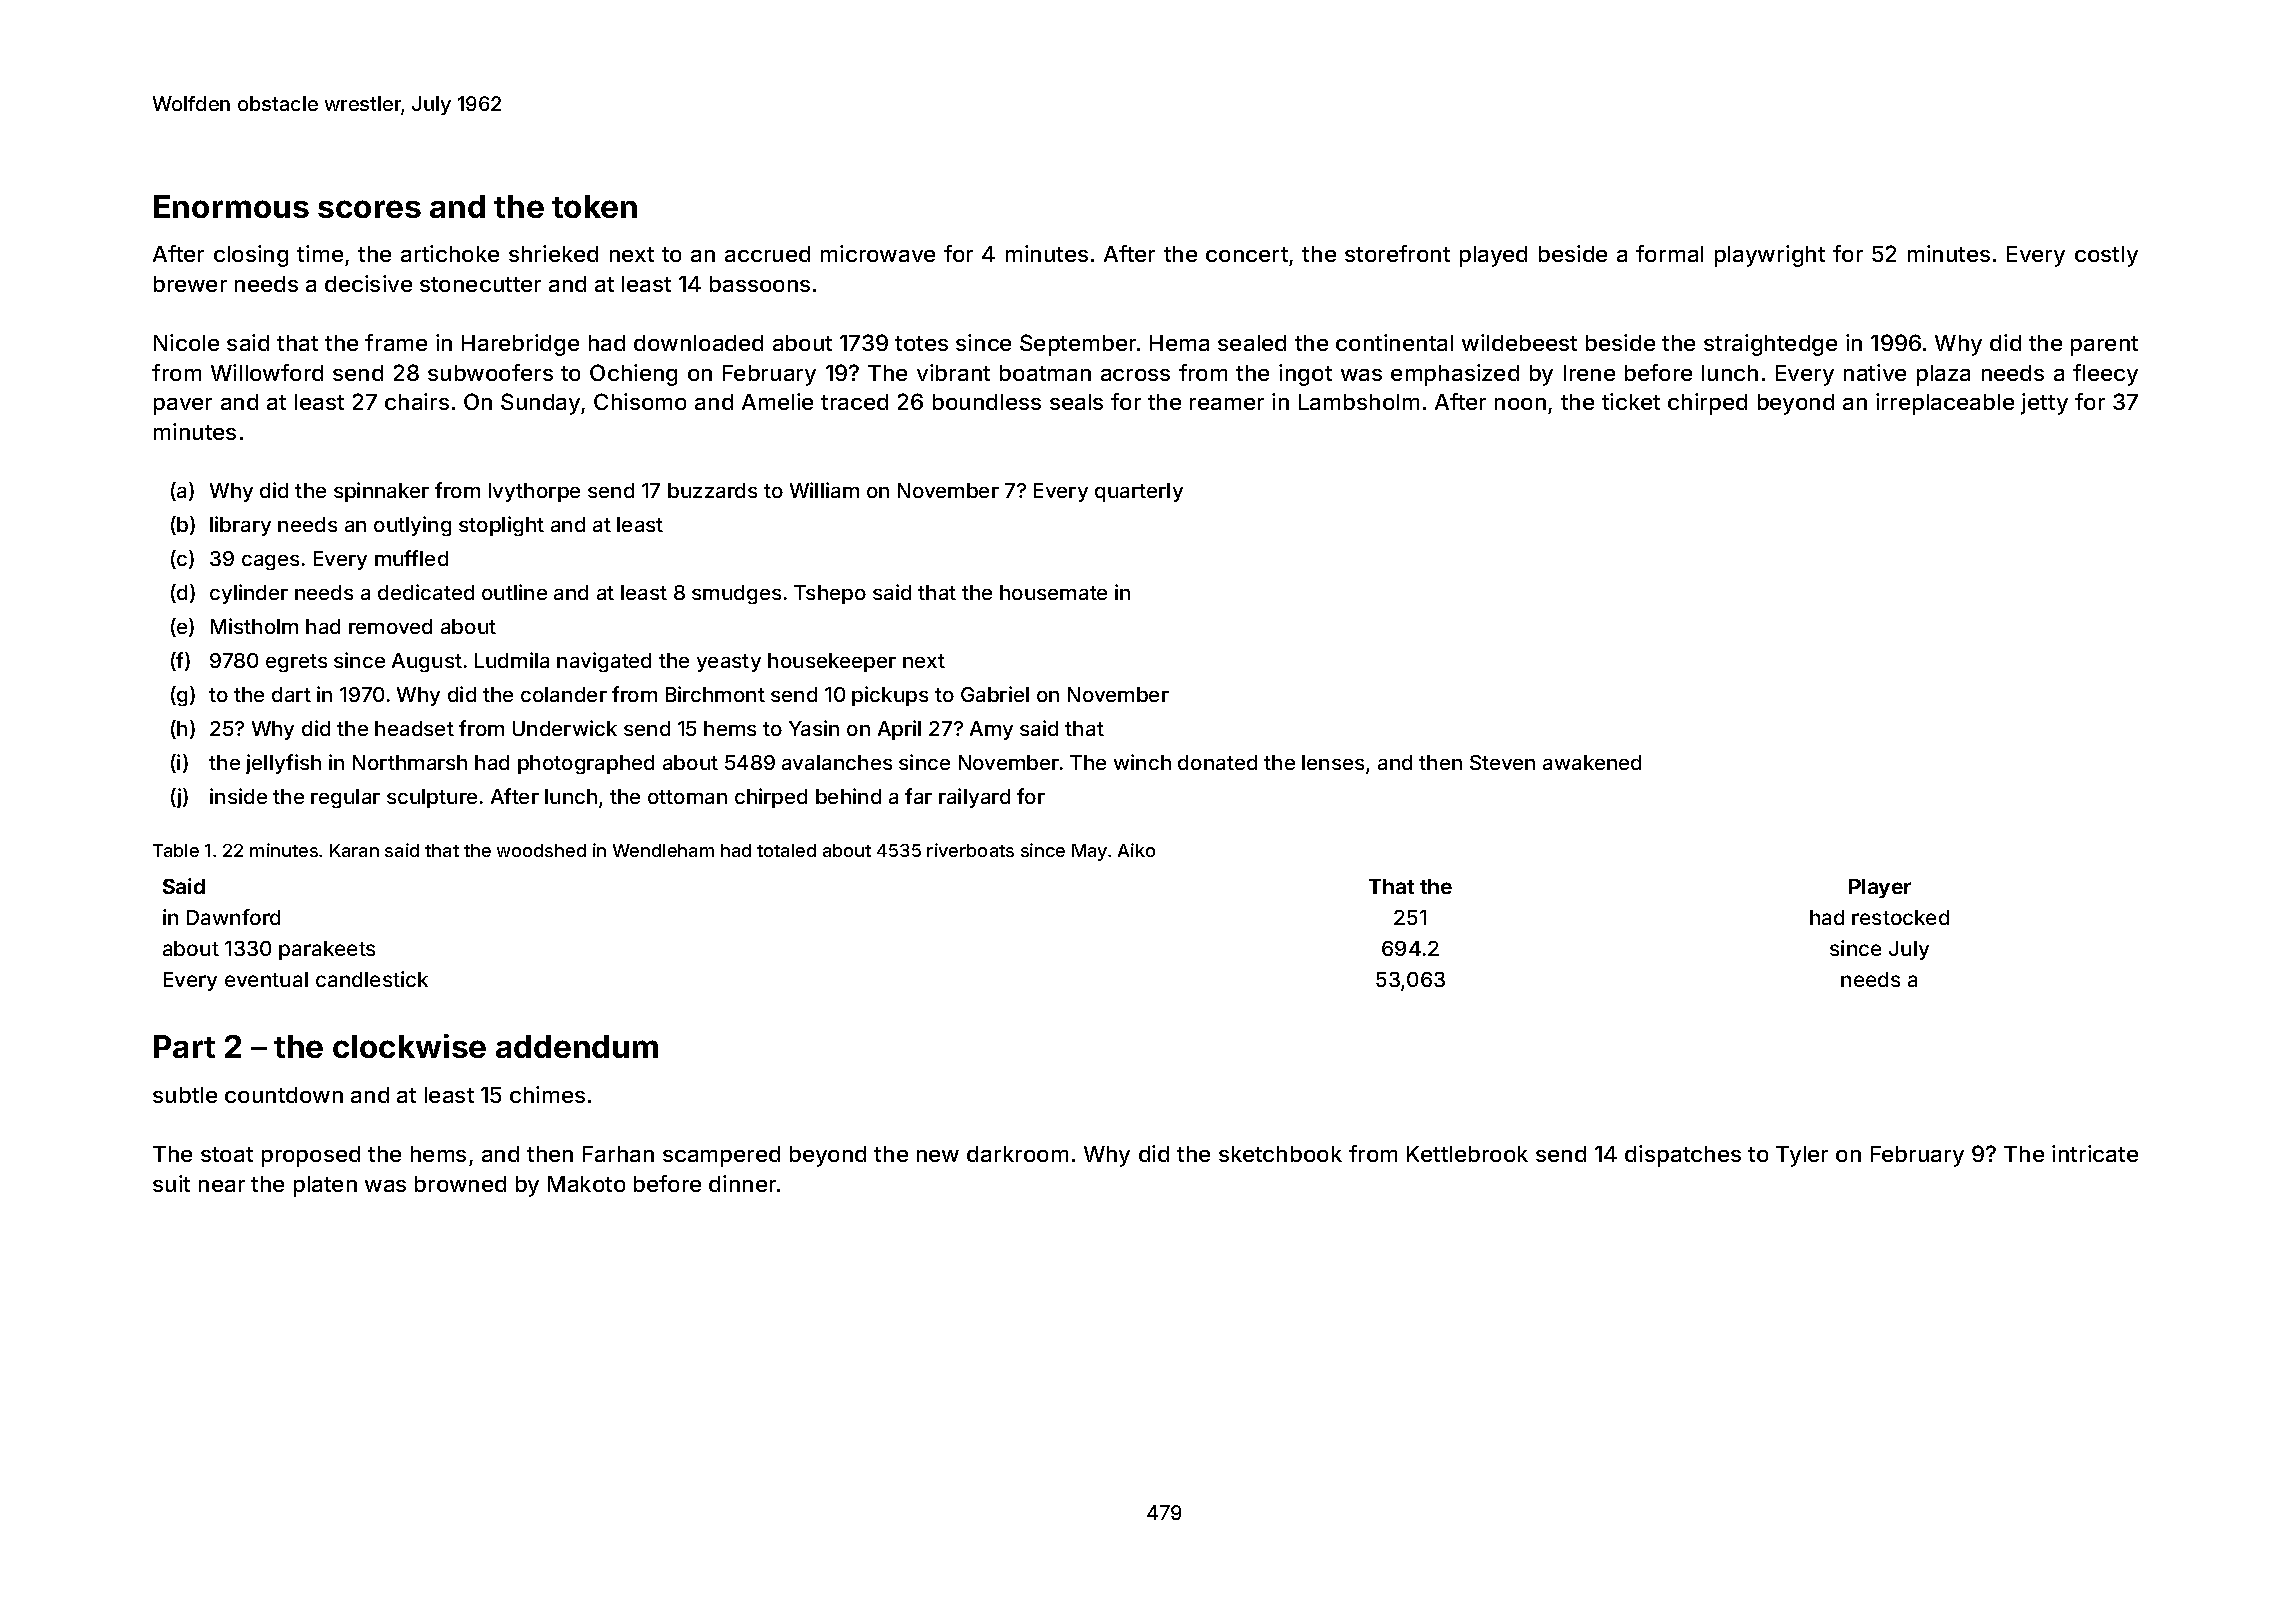 The image size is (2292, 1620). Describe the element at coordinates (2095, 1153) in the screenshot. I see `intricate` at that location.
